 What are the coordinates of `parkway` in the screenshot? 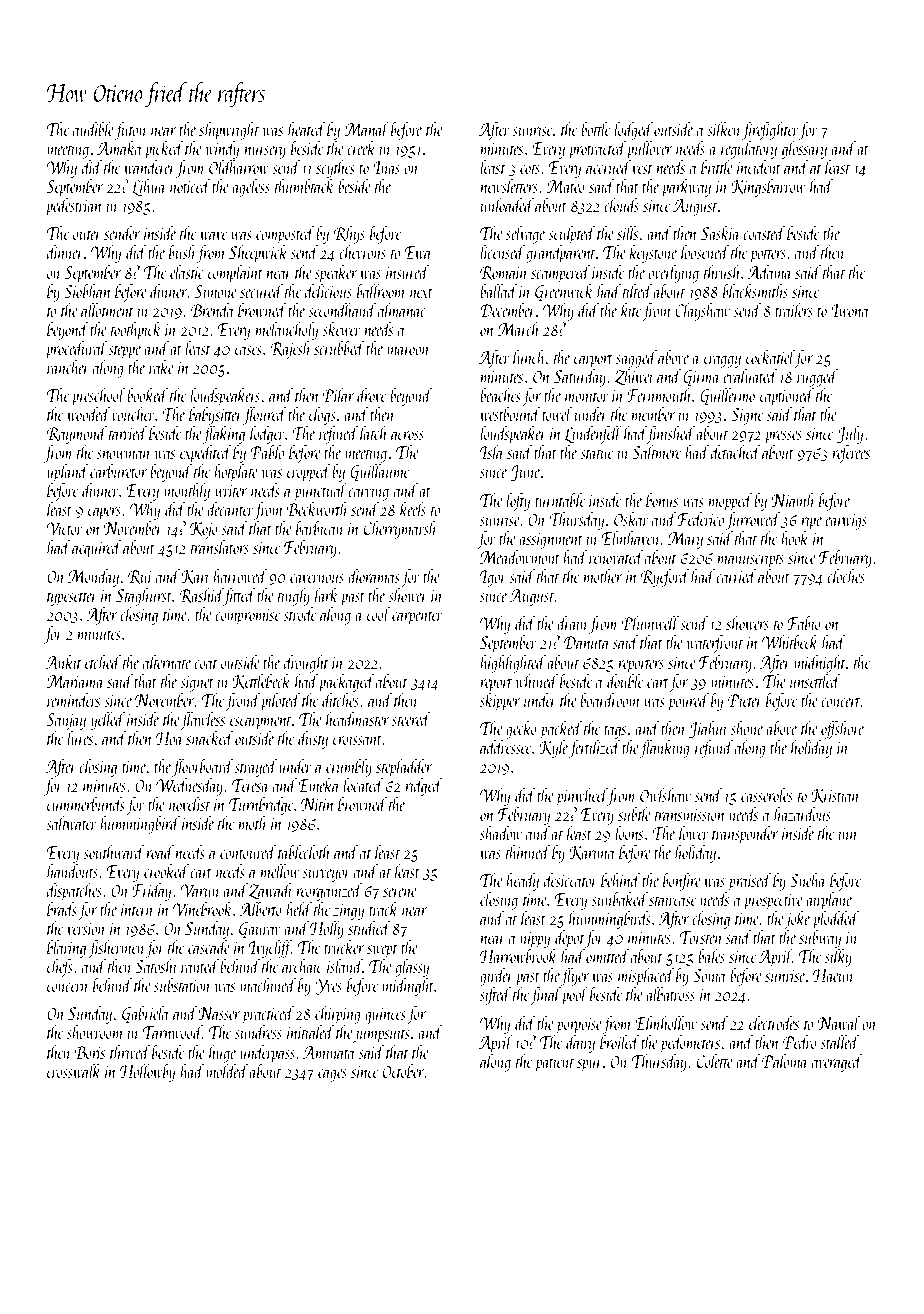 It's located at (686, 188).
